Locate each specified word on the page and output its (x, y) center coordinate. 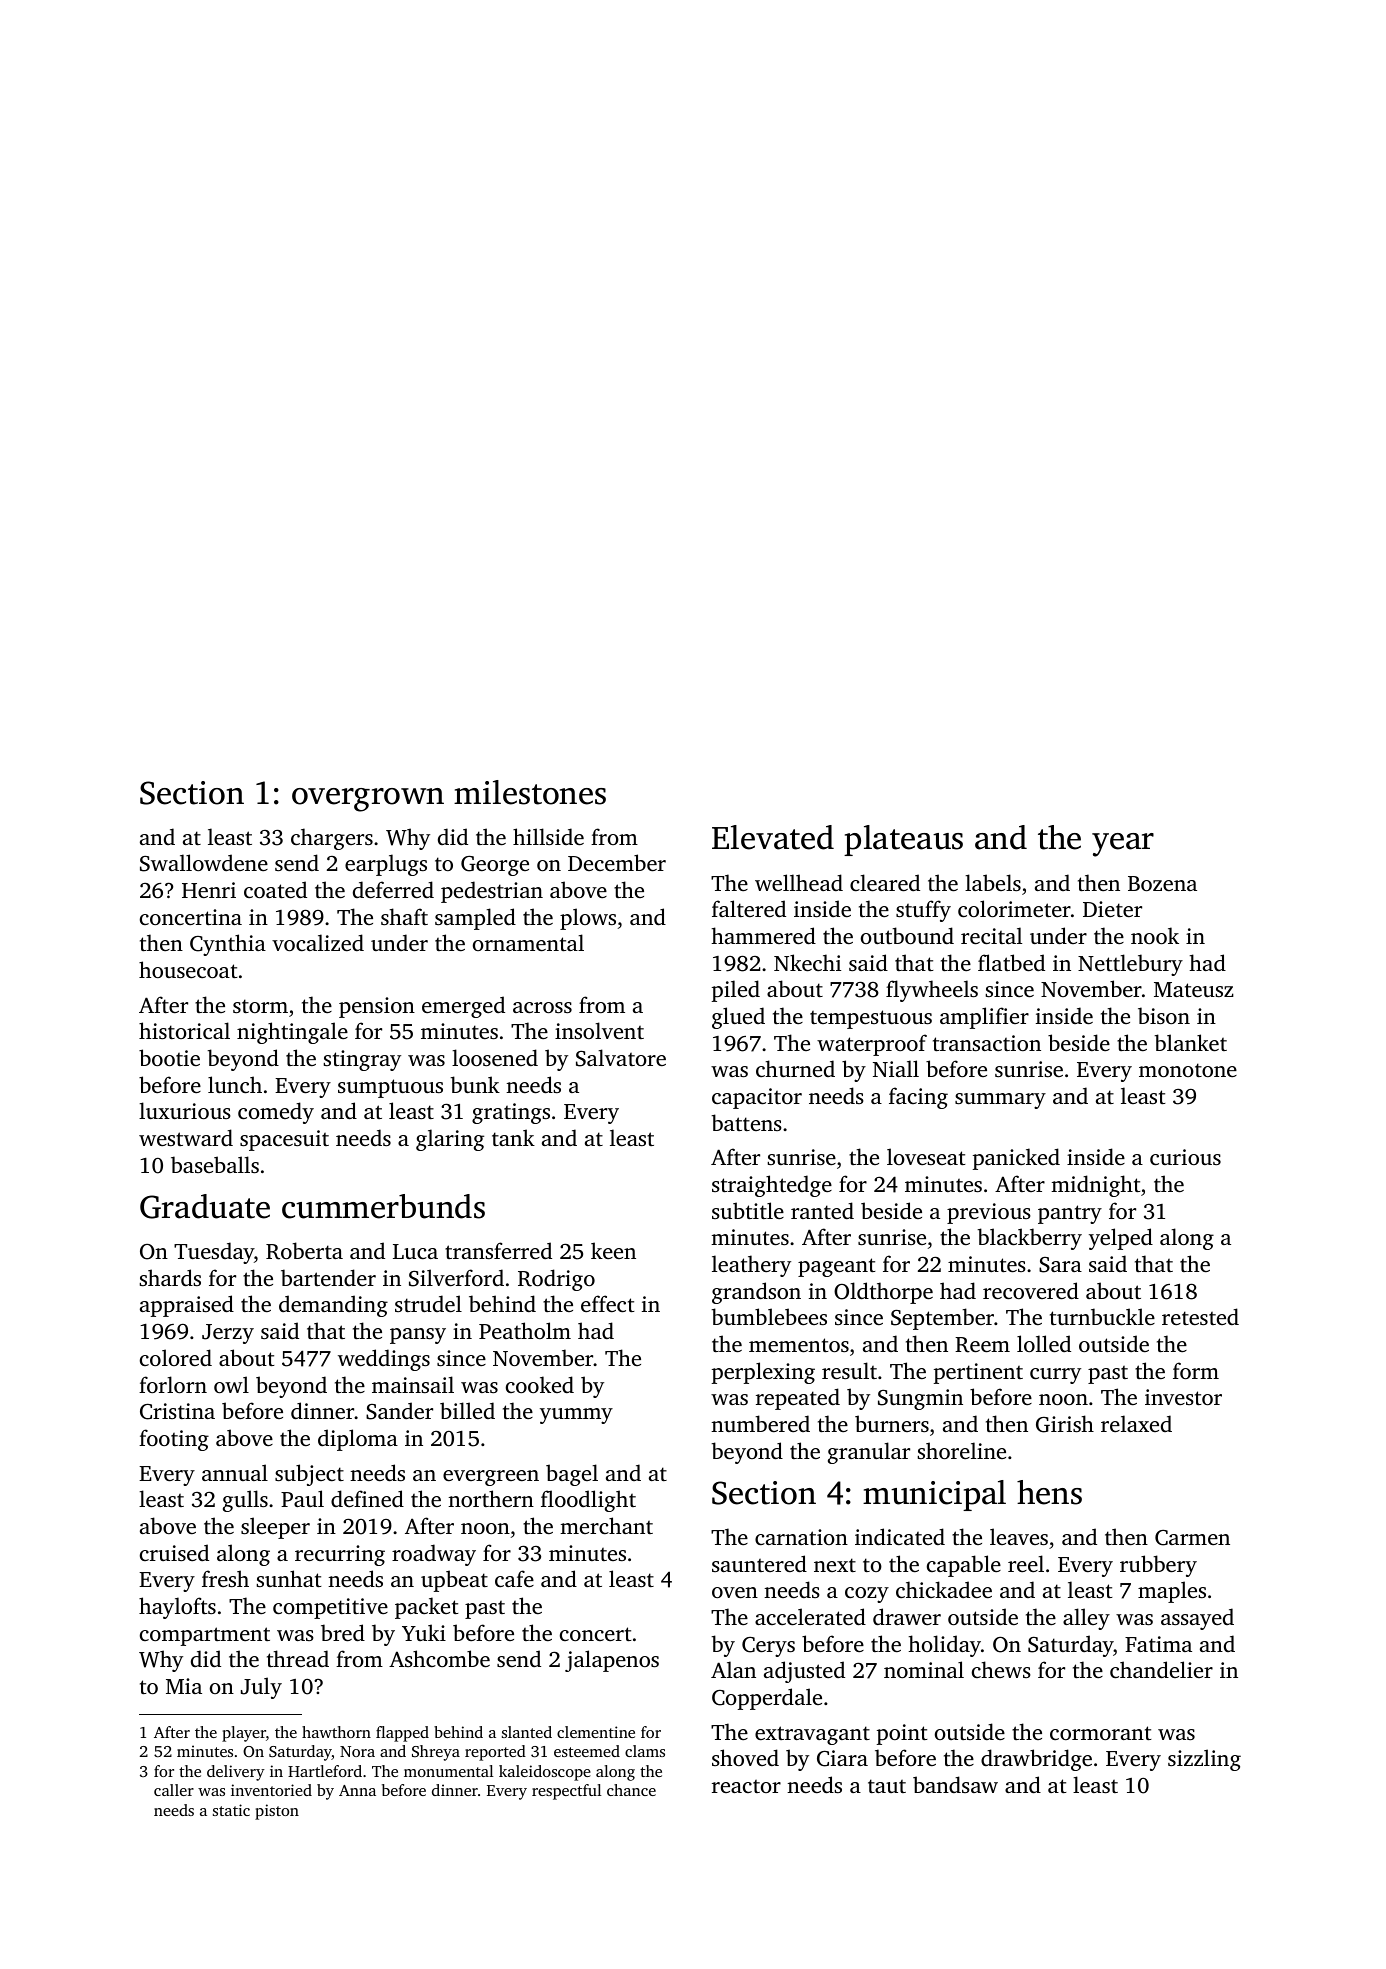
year (1123, 845)
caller (174, 1790)
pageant (837, 1267)
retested (1200, 1316)
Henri (209, 890)
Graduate (205, 1206)
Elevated (773, 837)
